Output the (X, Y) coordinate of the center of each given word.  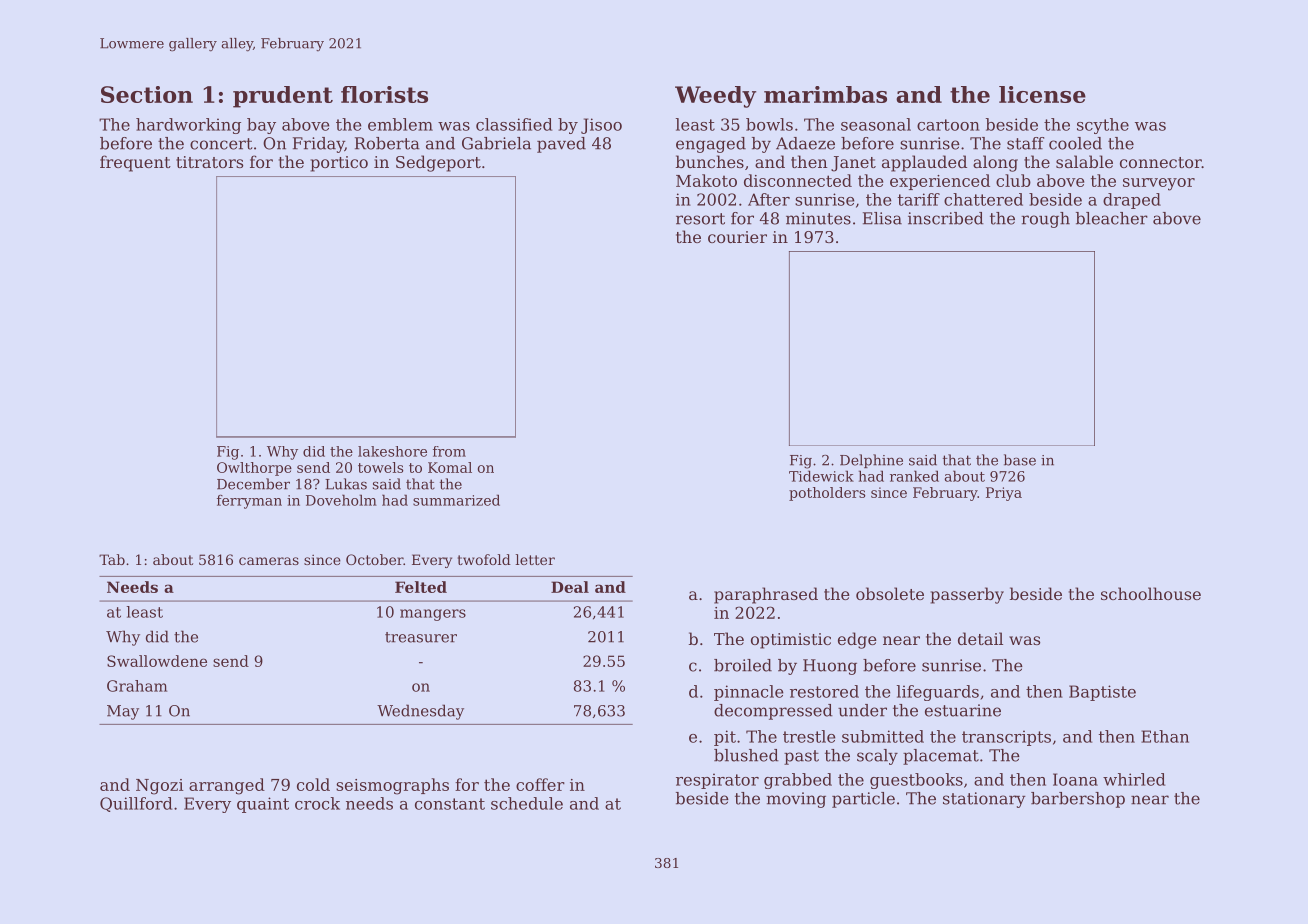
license (1042, 94)
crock (317, 803)
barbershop (1078, 800)
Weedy (715, 97)
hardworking (188, 126)
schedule (527, 803)
